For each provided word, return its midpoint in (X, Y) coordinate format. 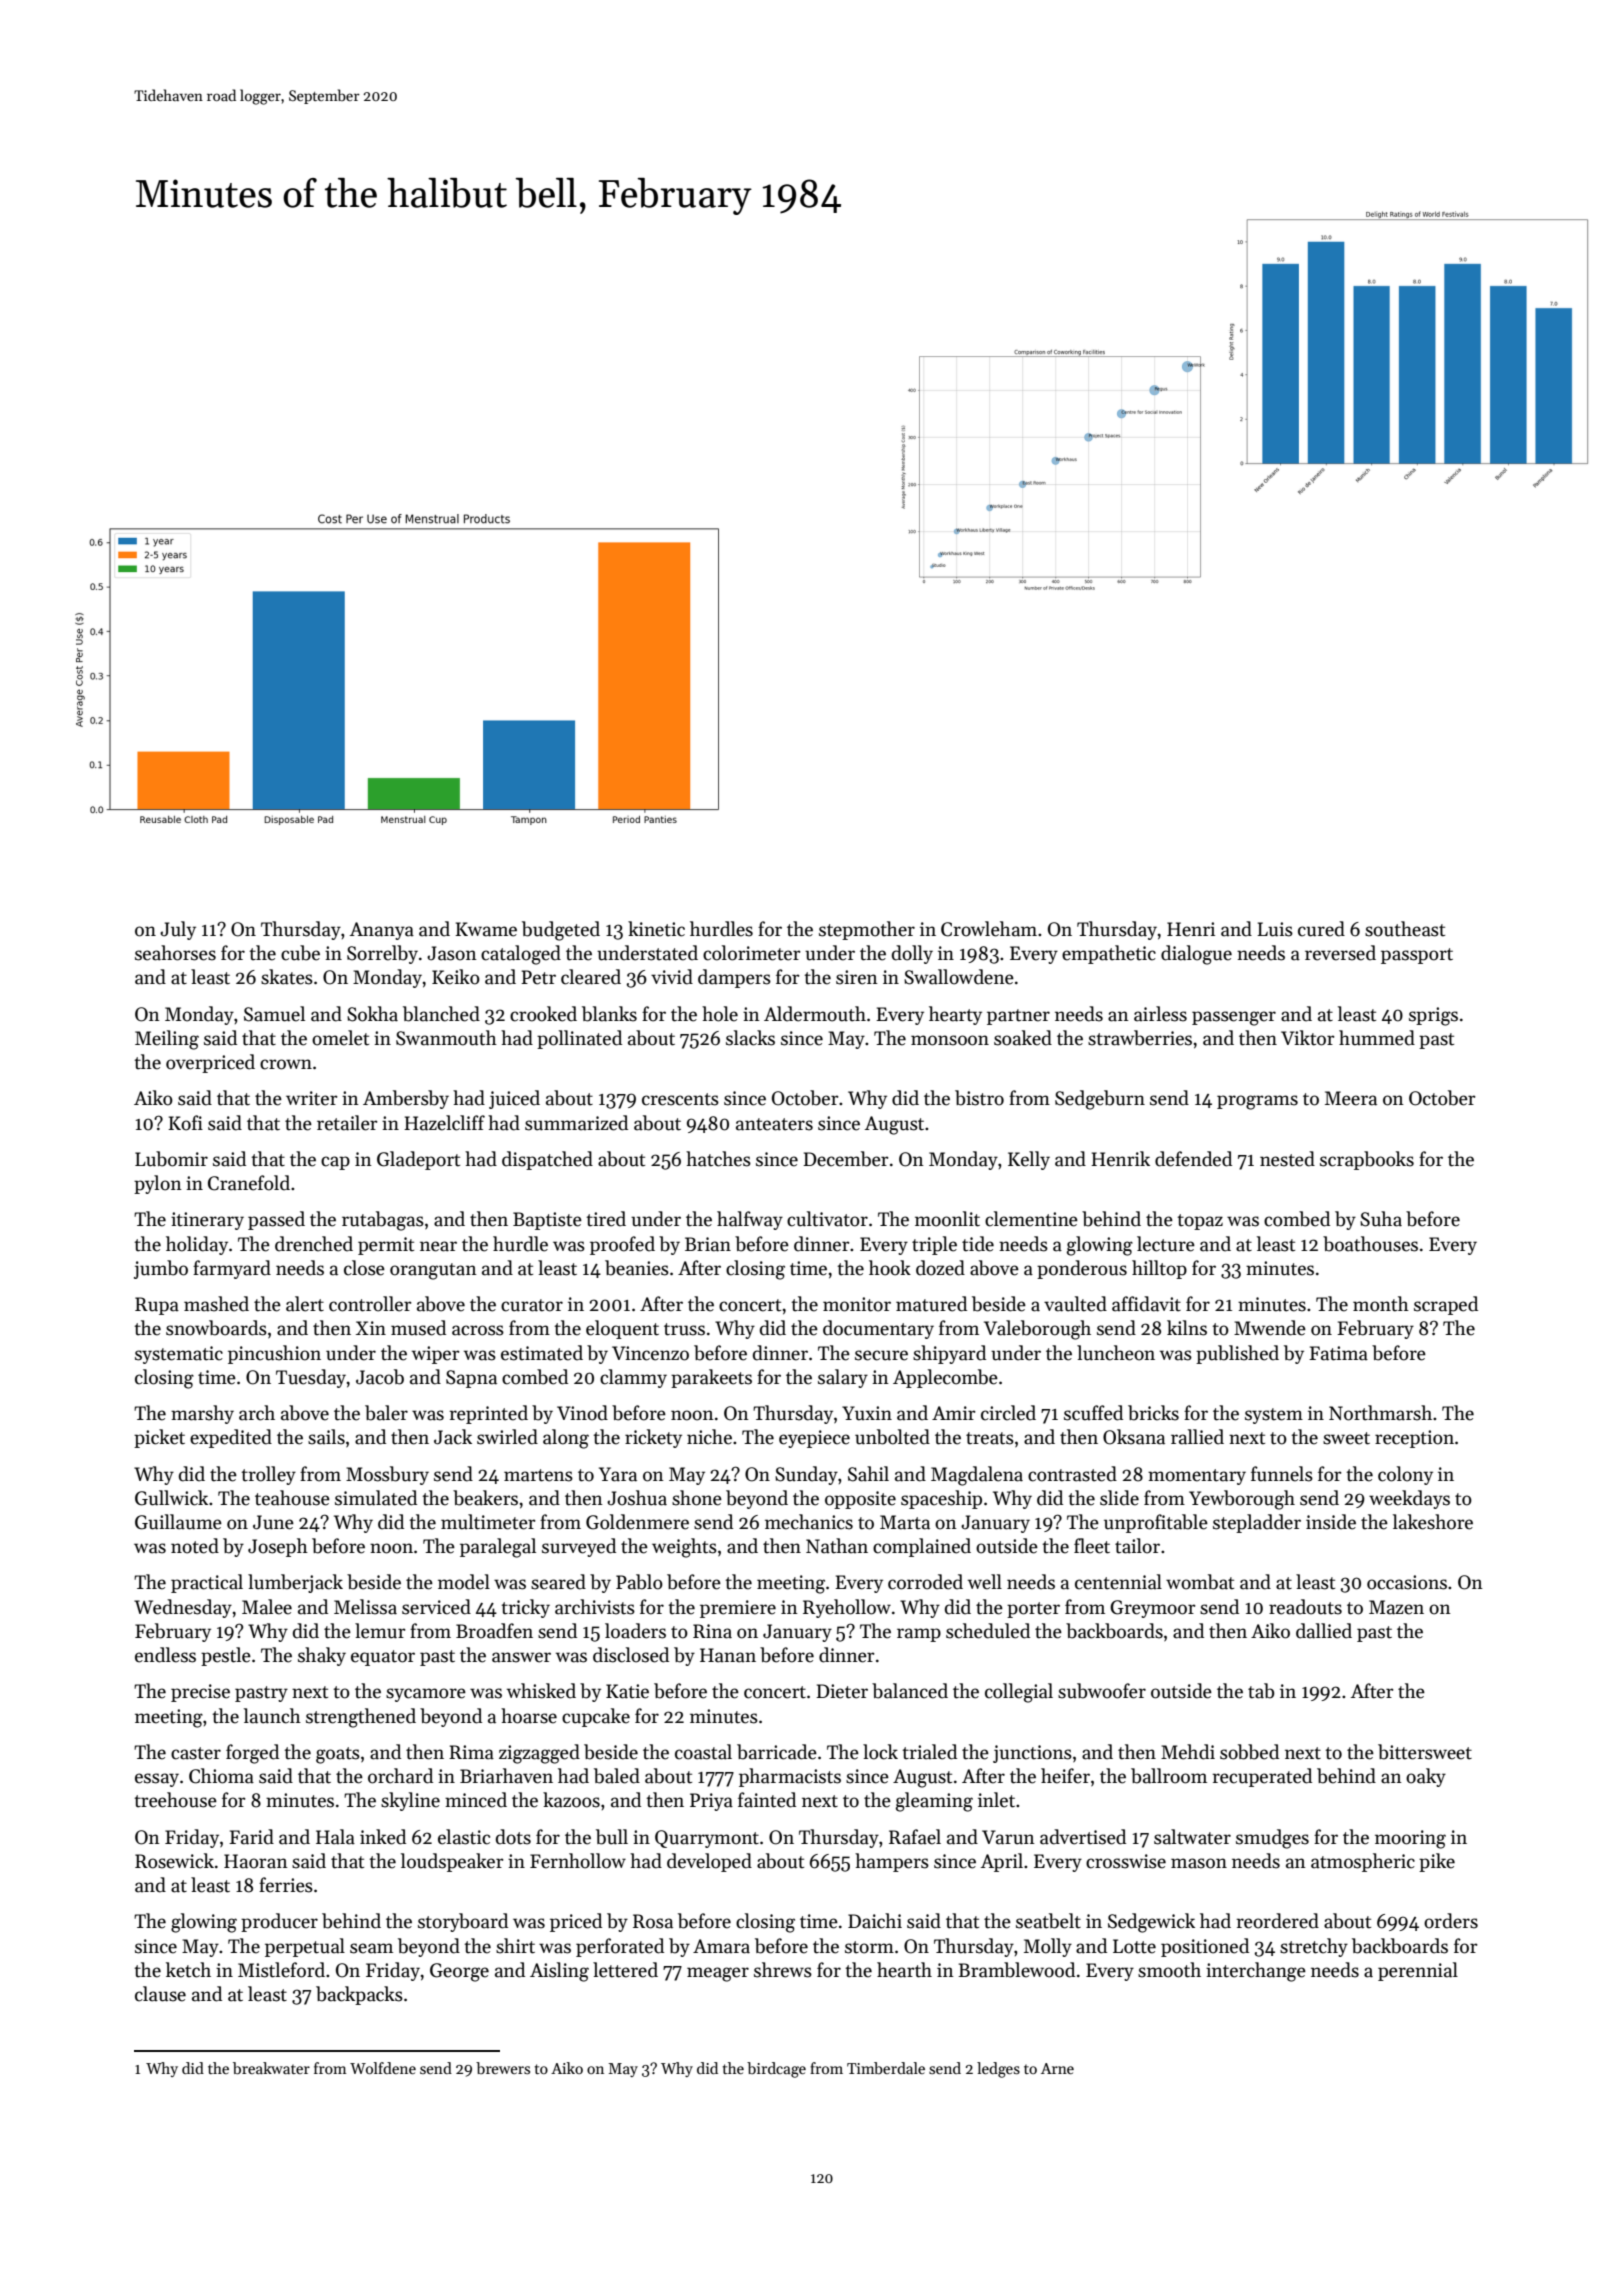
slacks (750, 1038)
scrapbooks (1367, 1160)
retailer (347, 1123)
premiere (738, 1609)
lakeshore (1433, 1522)
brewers (503, 2068)
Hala (335, 1837)
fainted (767, 1800)
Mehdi (1188, 1752)
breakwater (271, 2068)
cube (300, 953)
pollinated (579, 1039)
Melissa (365, 1607)
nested (1287, 1159)
